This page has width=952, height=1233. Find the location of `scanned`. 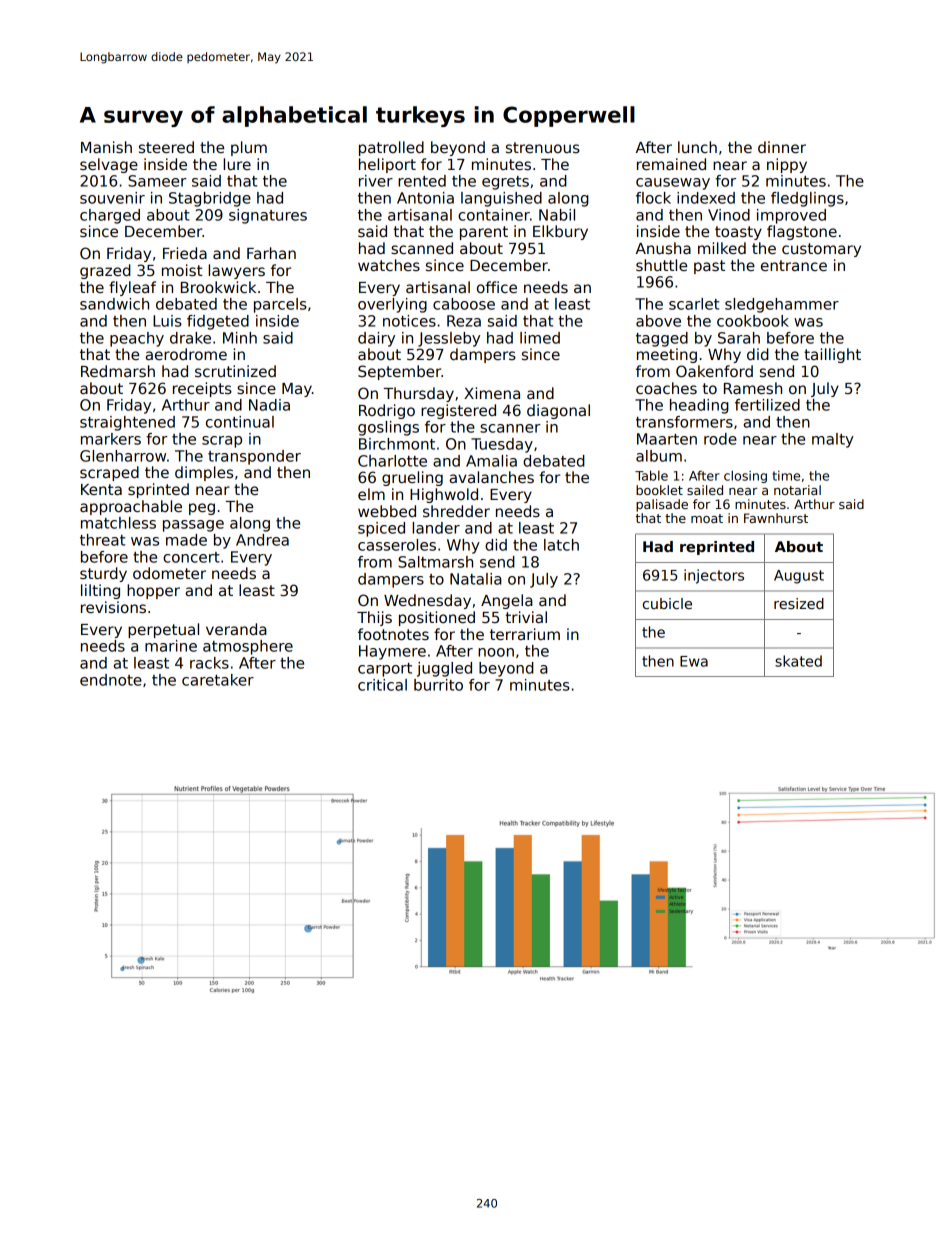

scanned is located at coordinates (422, 248).
